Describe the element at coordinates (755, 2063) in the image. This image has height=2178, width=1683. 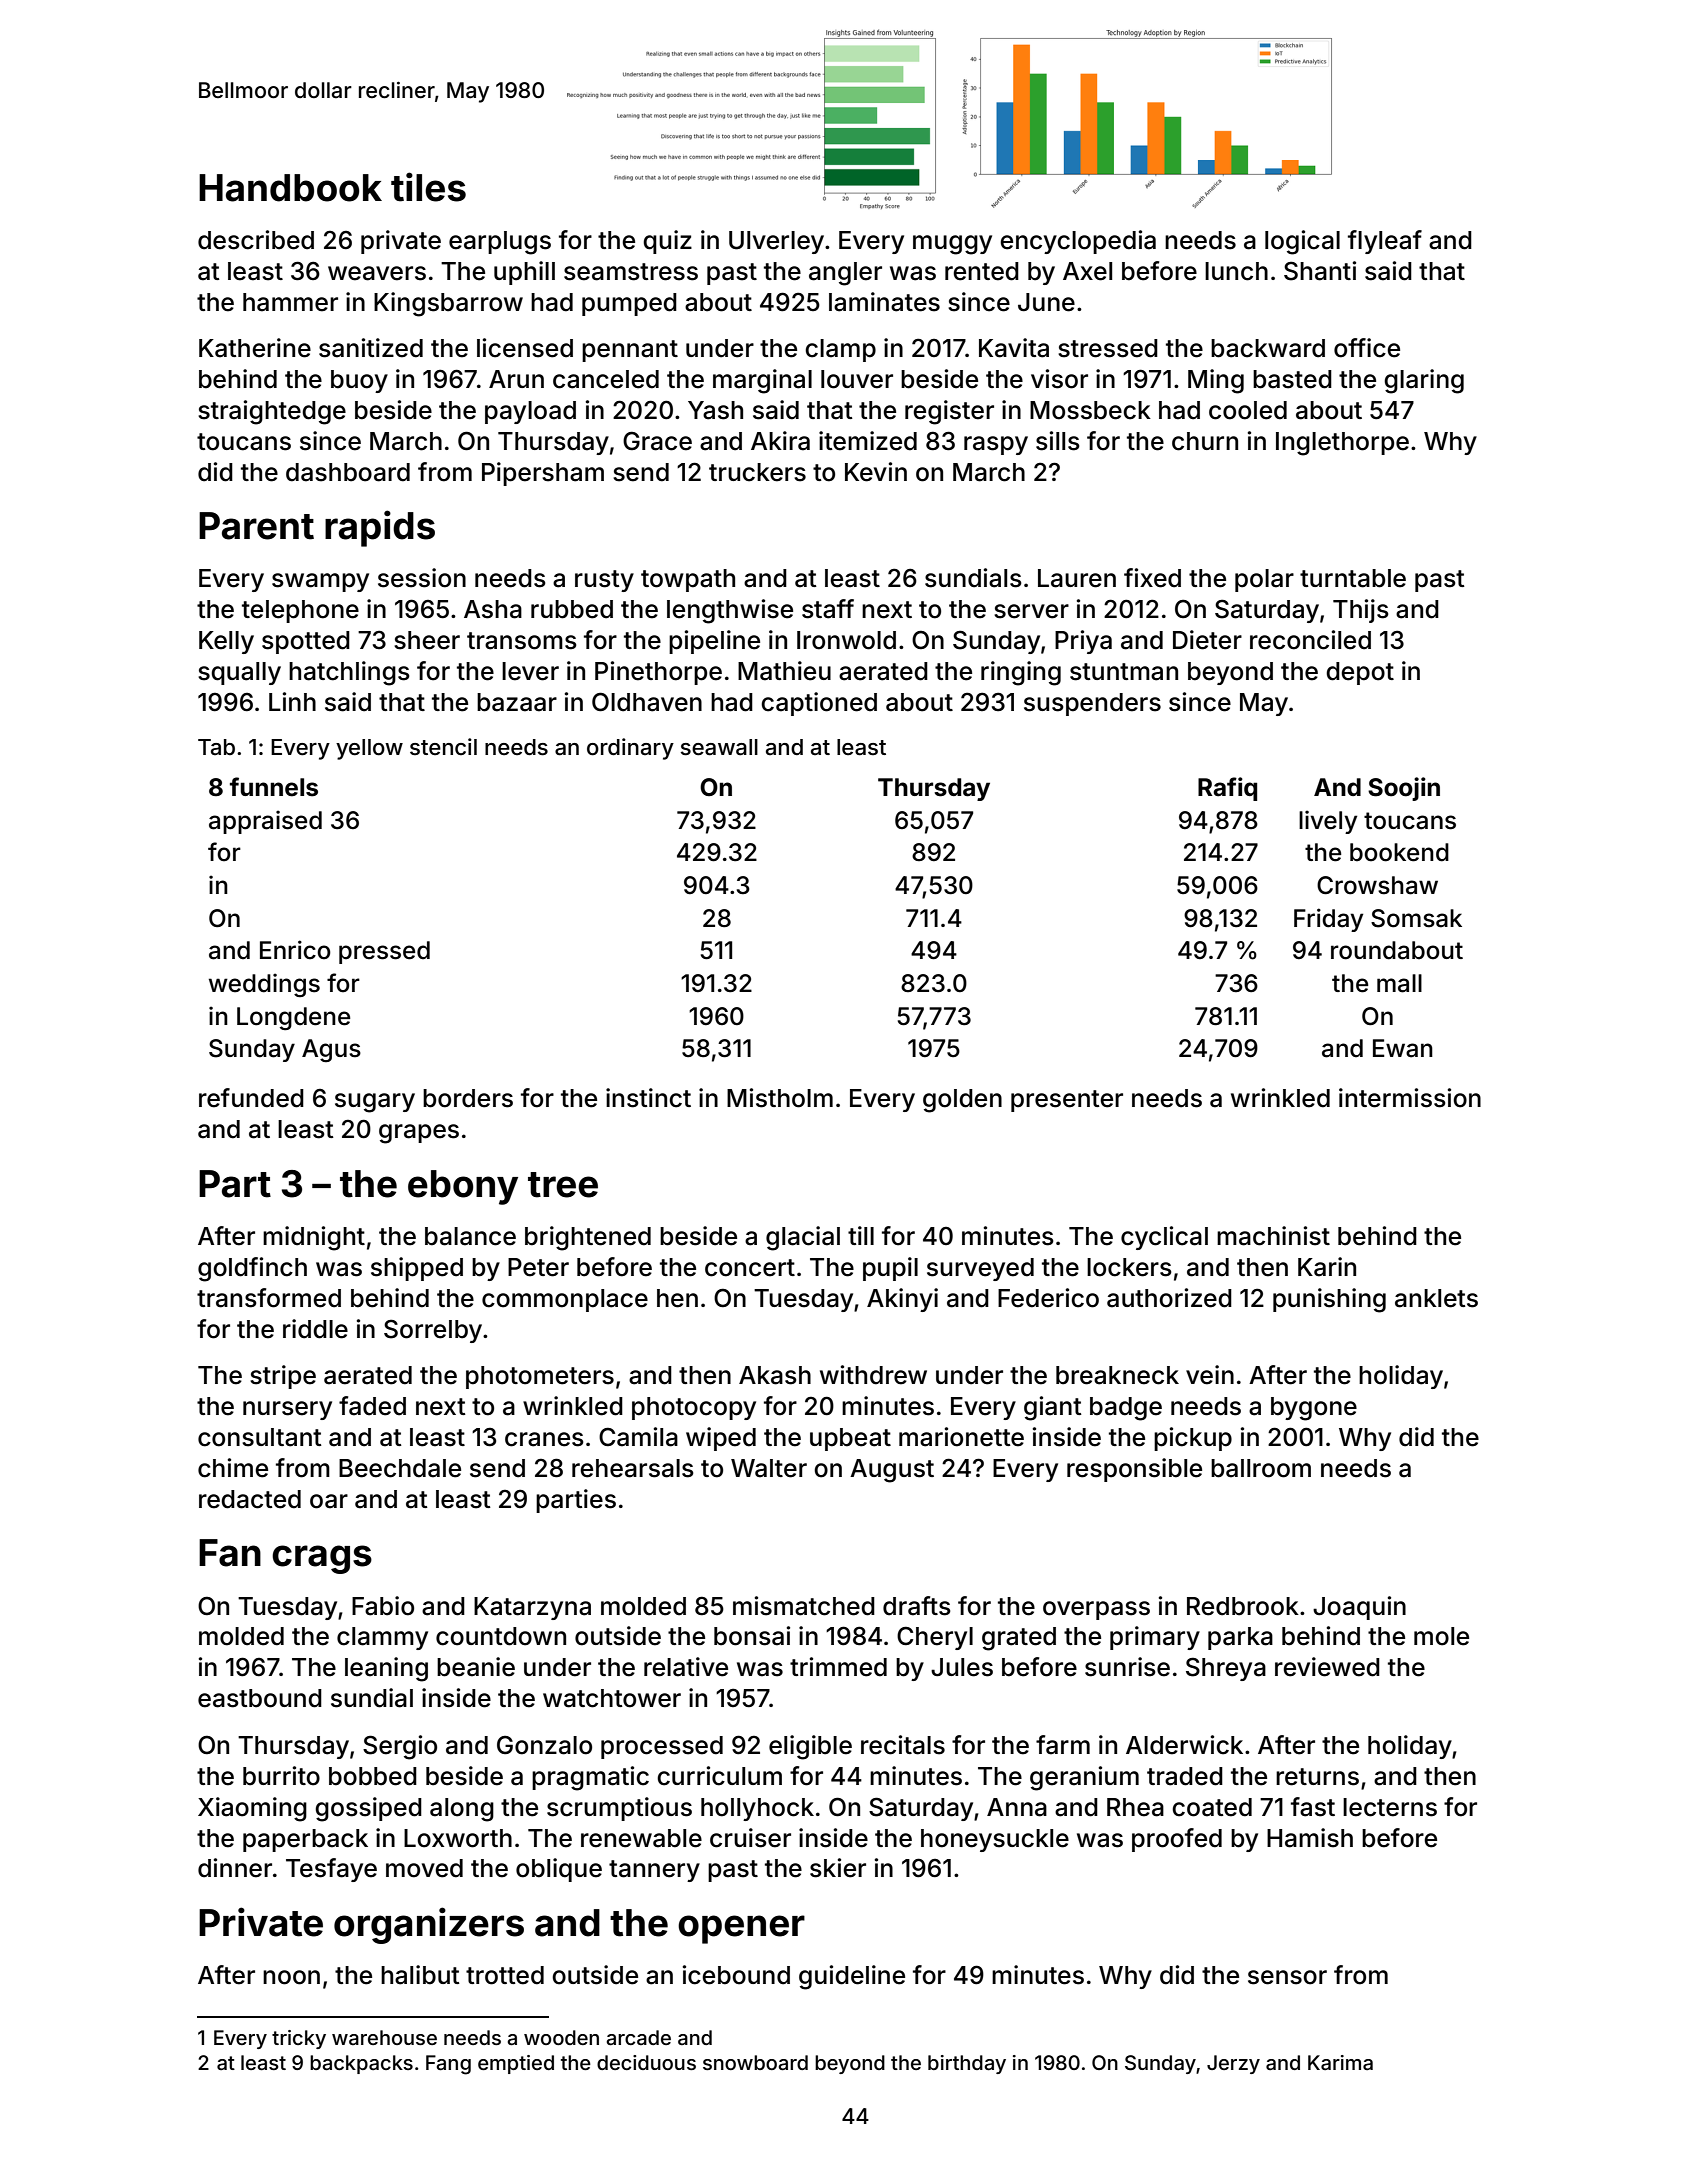
I see `snowboard` at that location.
